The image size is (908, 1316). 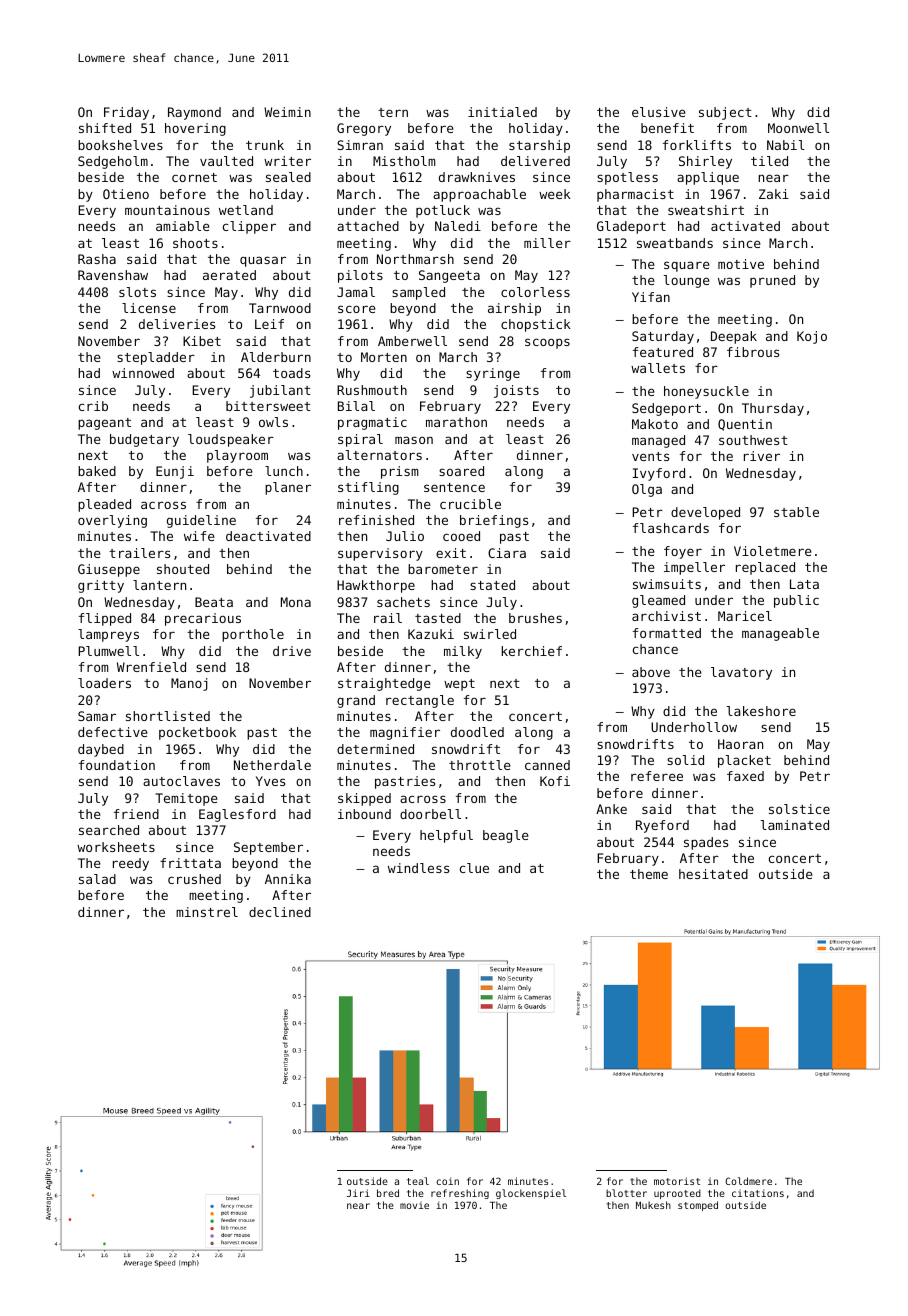 What do you see at coordinates (364, 814) in the screenshot?
I see `inbound` at bounding box center [364, 814].
